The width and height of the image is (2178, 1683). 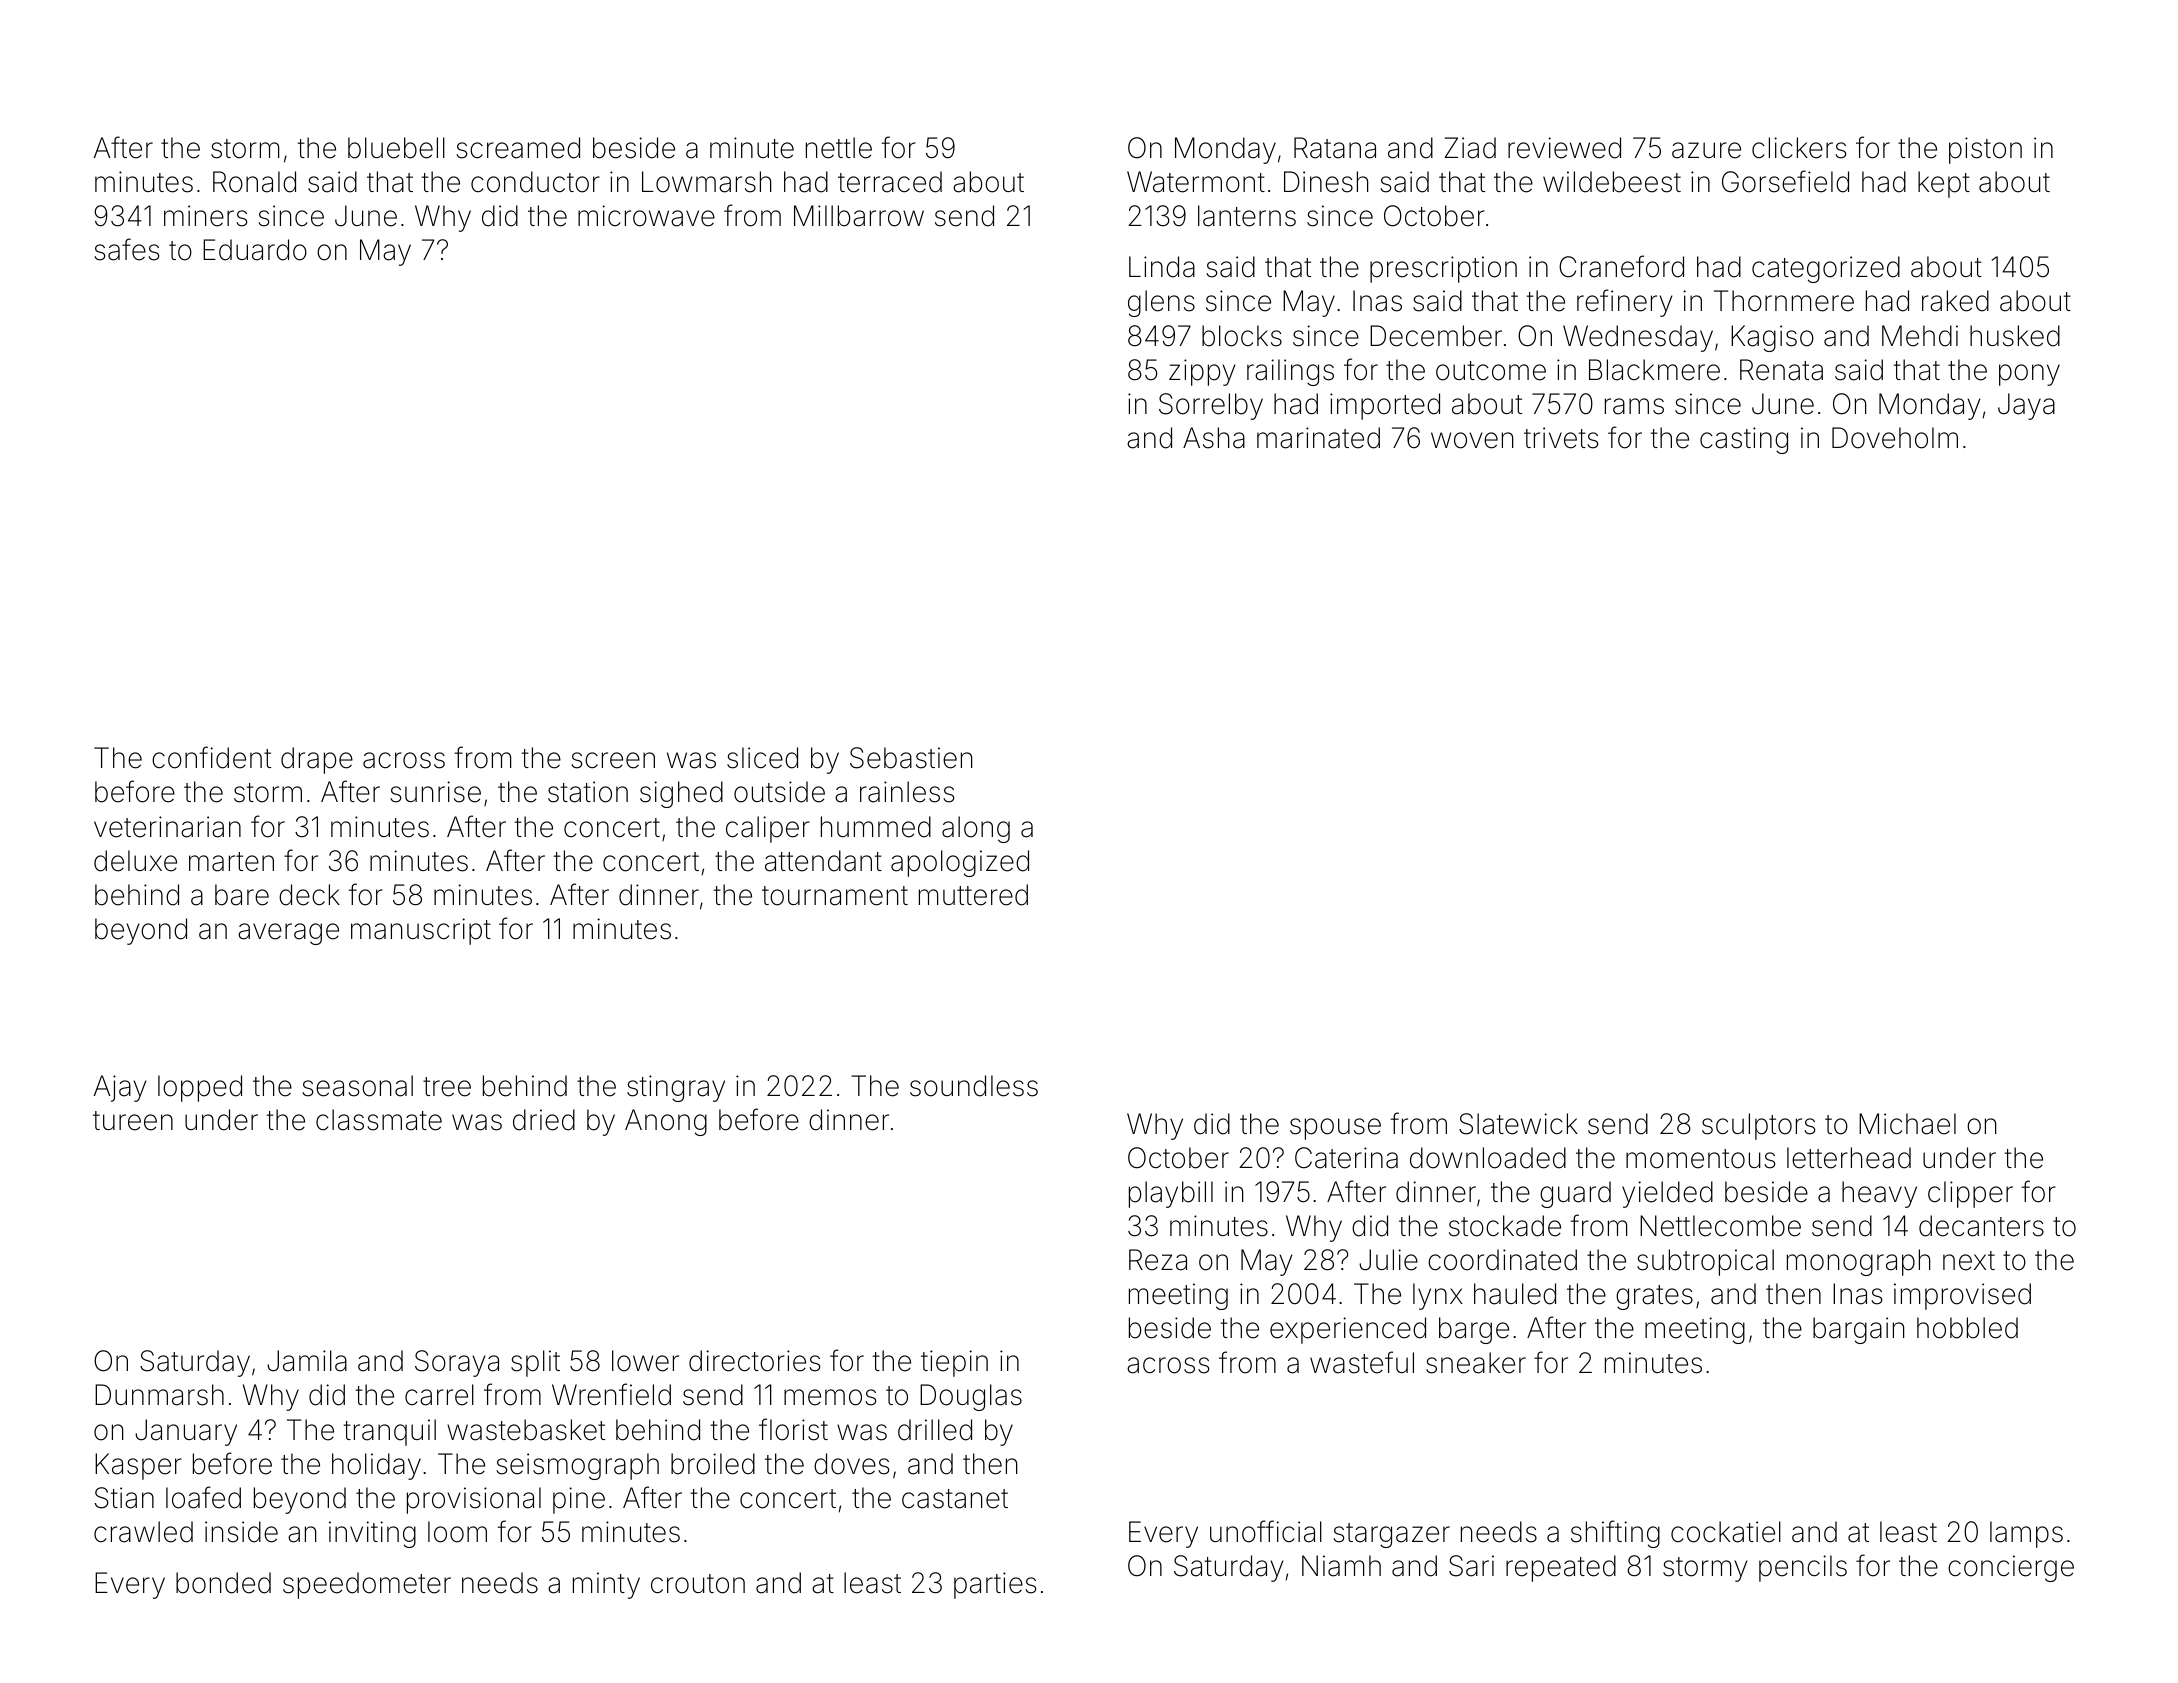 What do you see at coordinates (1171, 1194) in the image?
I see `playbill` at bounding box center [1171, 1194].
